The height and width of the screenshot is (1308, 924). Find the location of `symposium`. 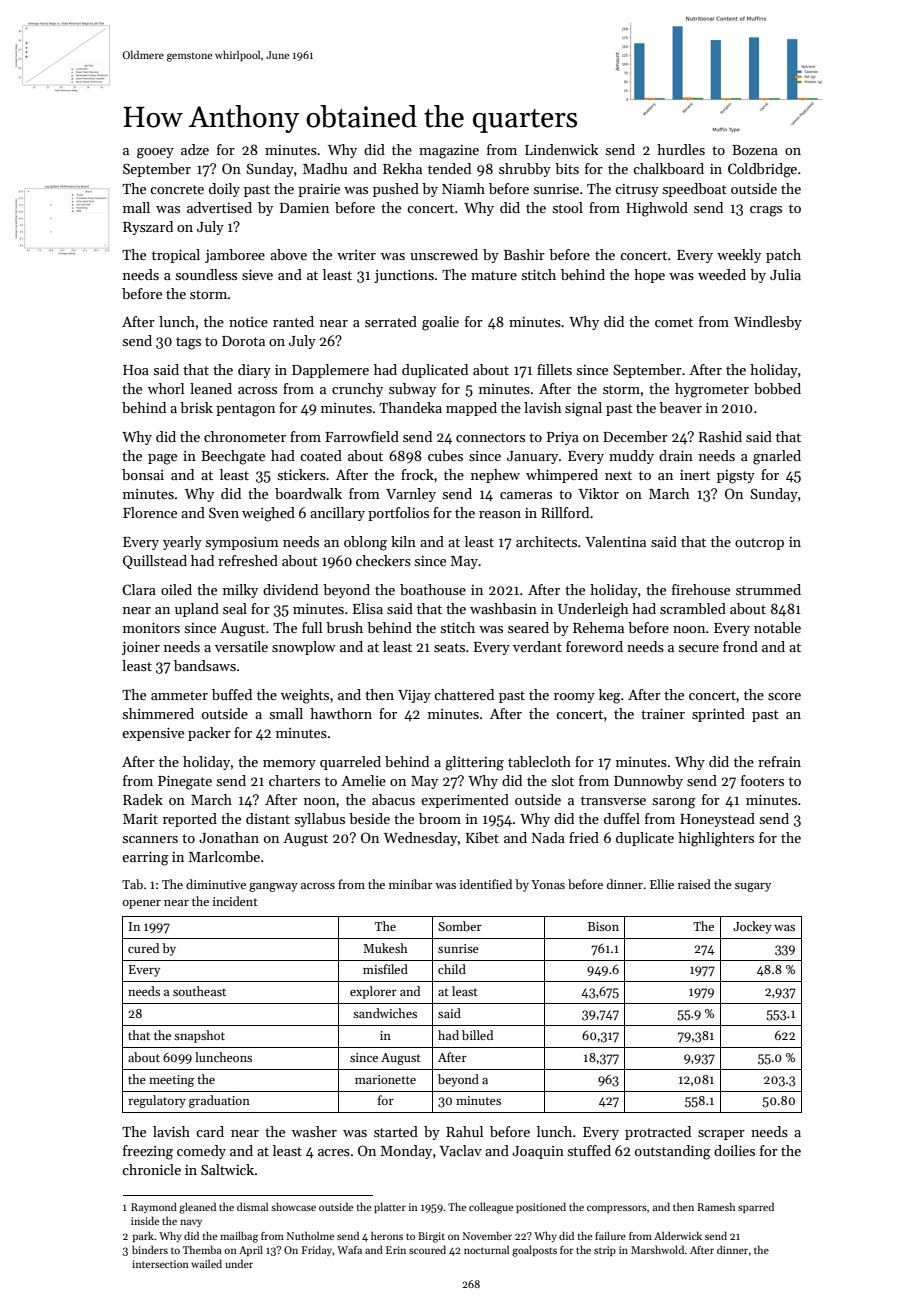

symposium is located at coordinates (242, 543).
